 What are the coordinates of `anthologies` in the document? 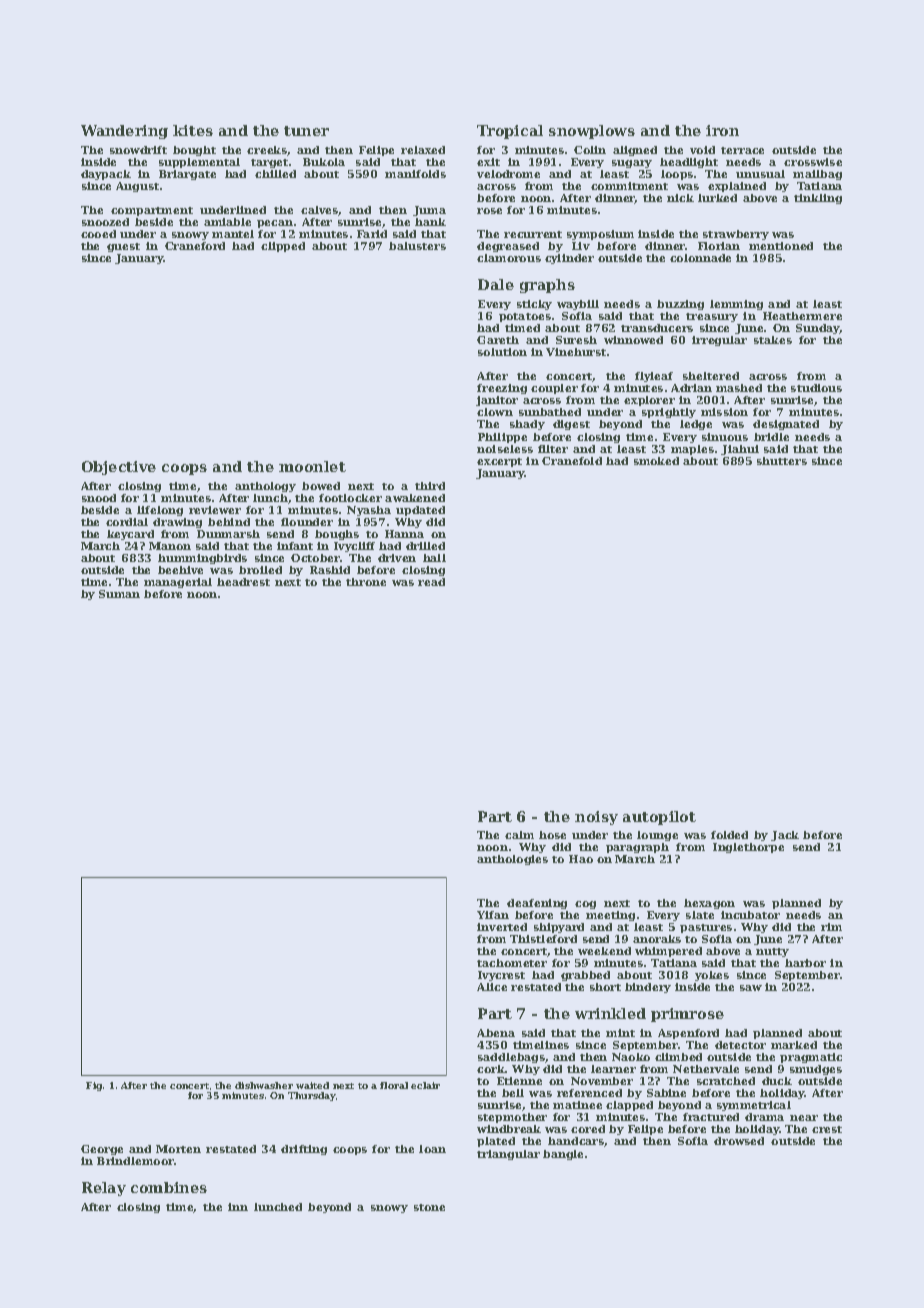 It's located at (512, 860).
